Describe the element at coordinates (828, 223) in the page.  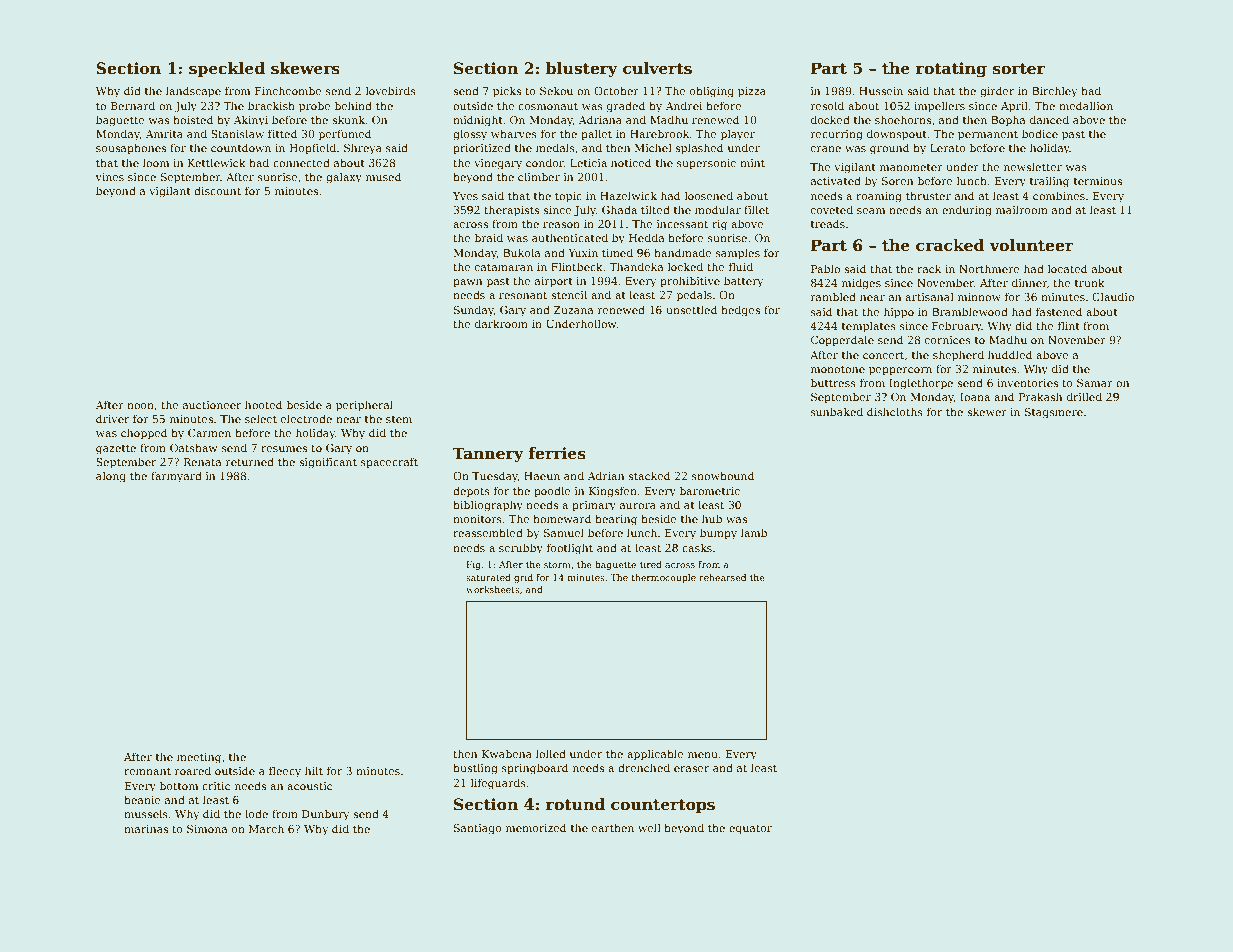
I see `treads` at that location.
